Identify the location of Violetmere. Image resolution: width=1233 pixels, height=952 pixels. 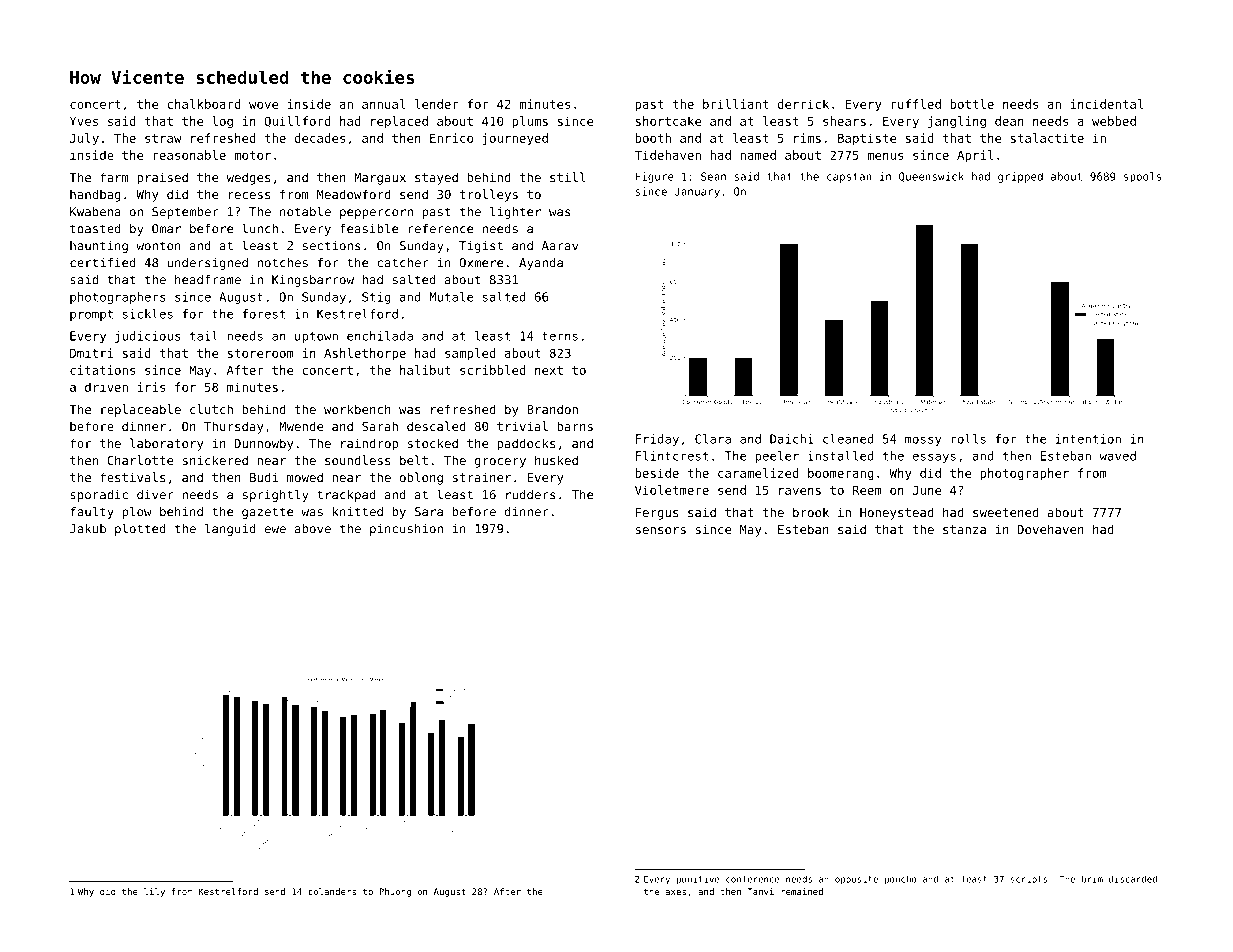
(672, 490).
